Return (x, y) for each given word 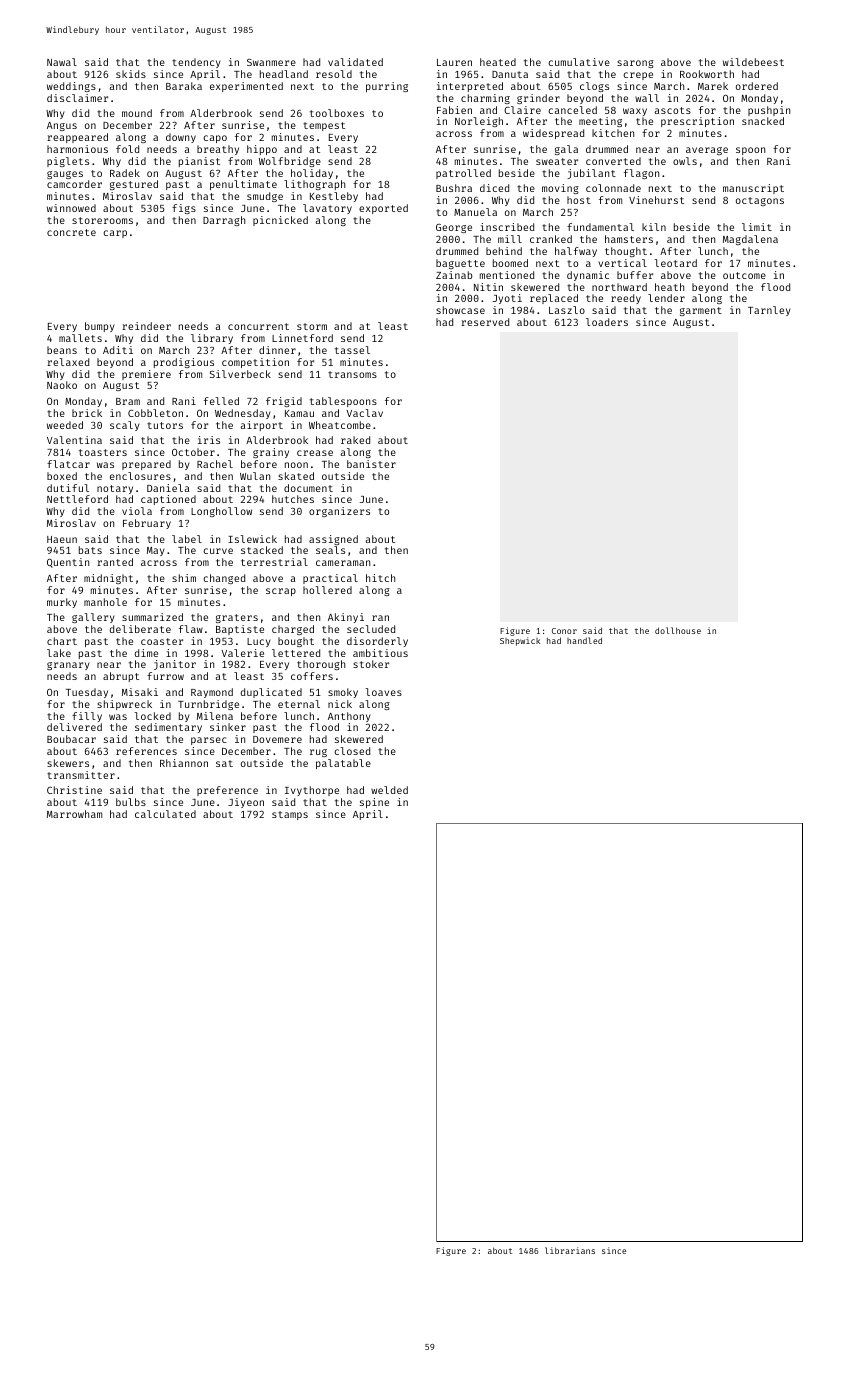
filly (87, 717)
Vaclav (364, 413)
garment (701, 311)
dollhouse (678, 630)
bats (90, 550)
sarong (635, 64)
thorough (321, 665)
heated (498, 62)
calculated (165, 814)
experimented (246, 87)
